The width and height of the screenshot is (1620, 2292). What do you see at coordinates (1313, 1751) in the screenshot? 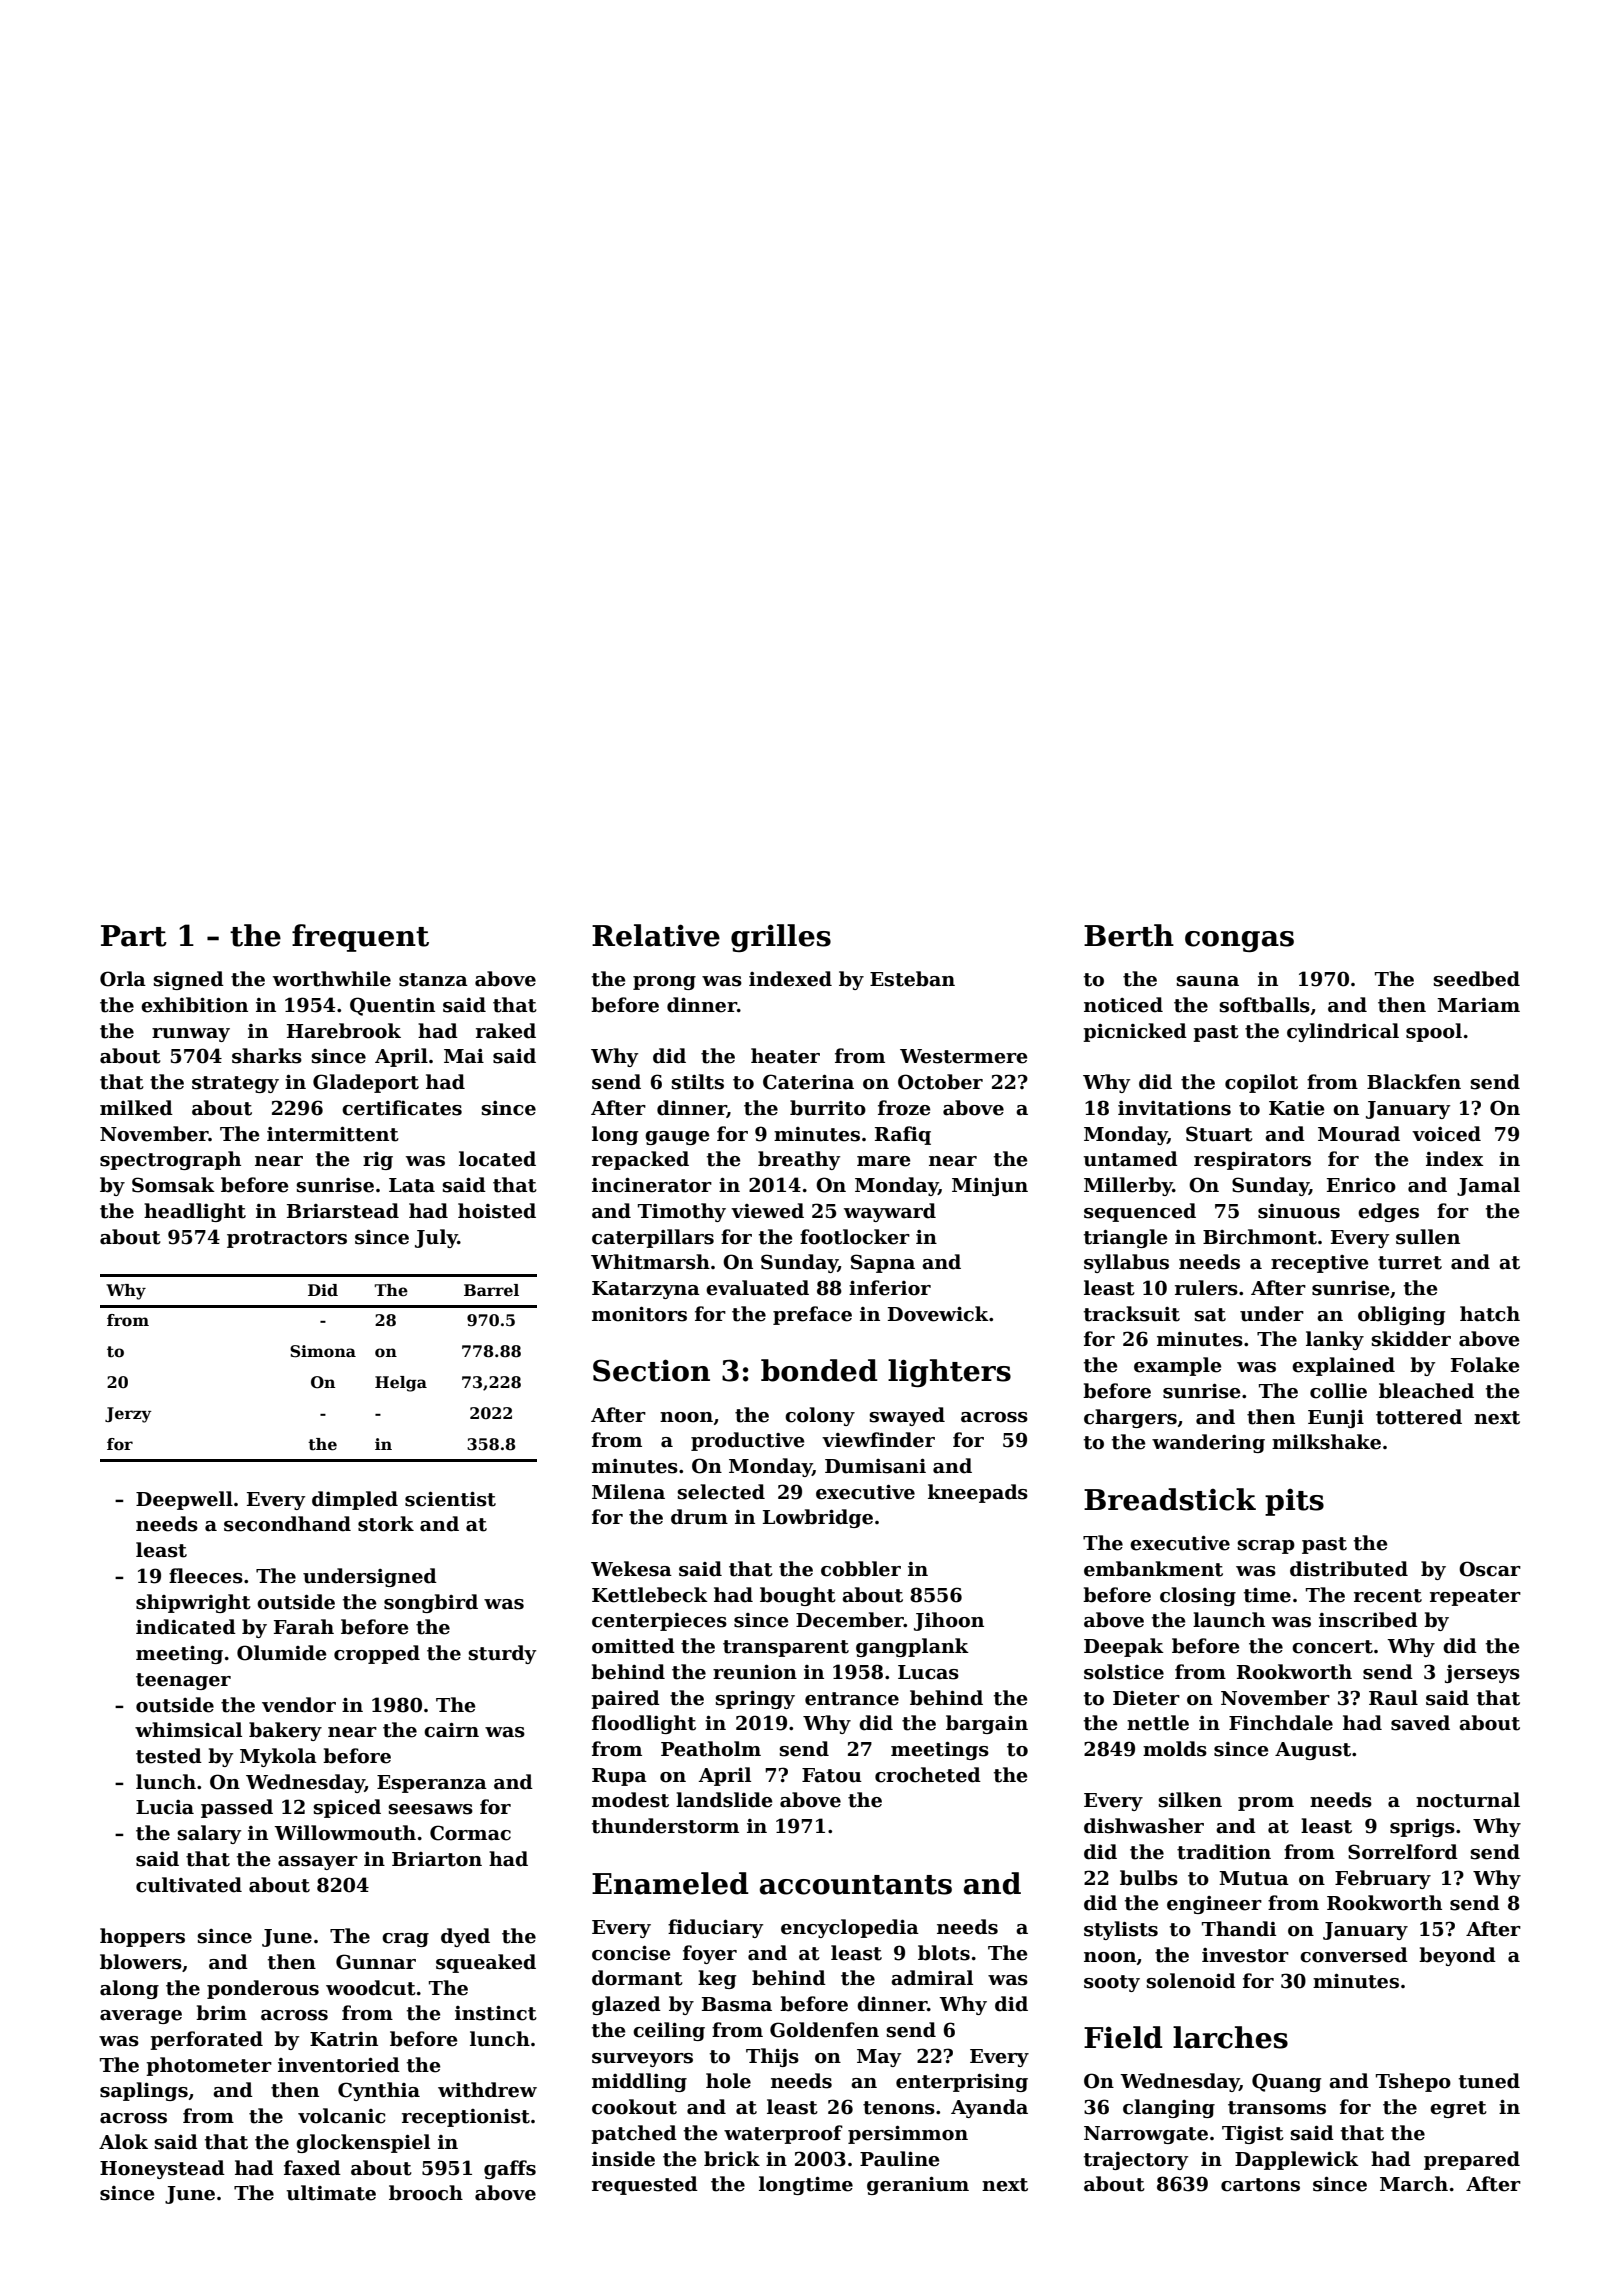
I see `August` at bounding box center [1313, 1751].
